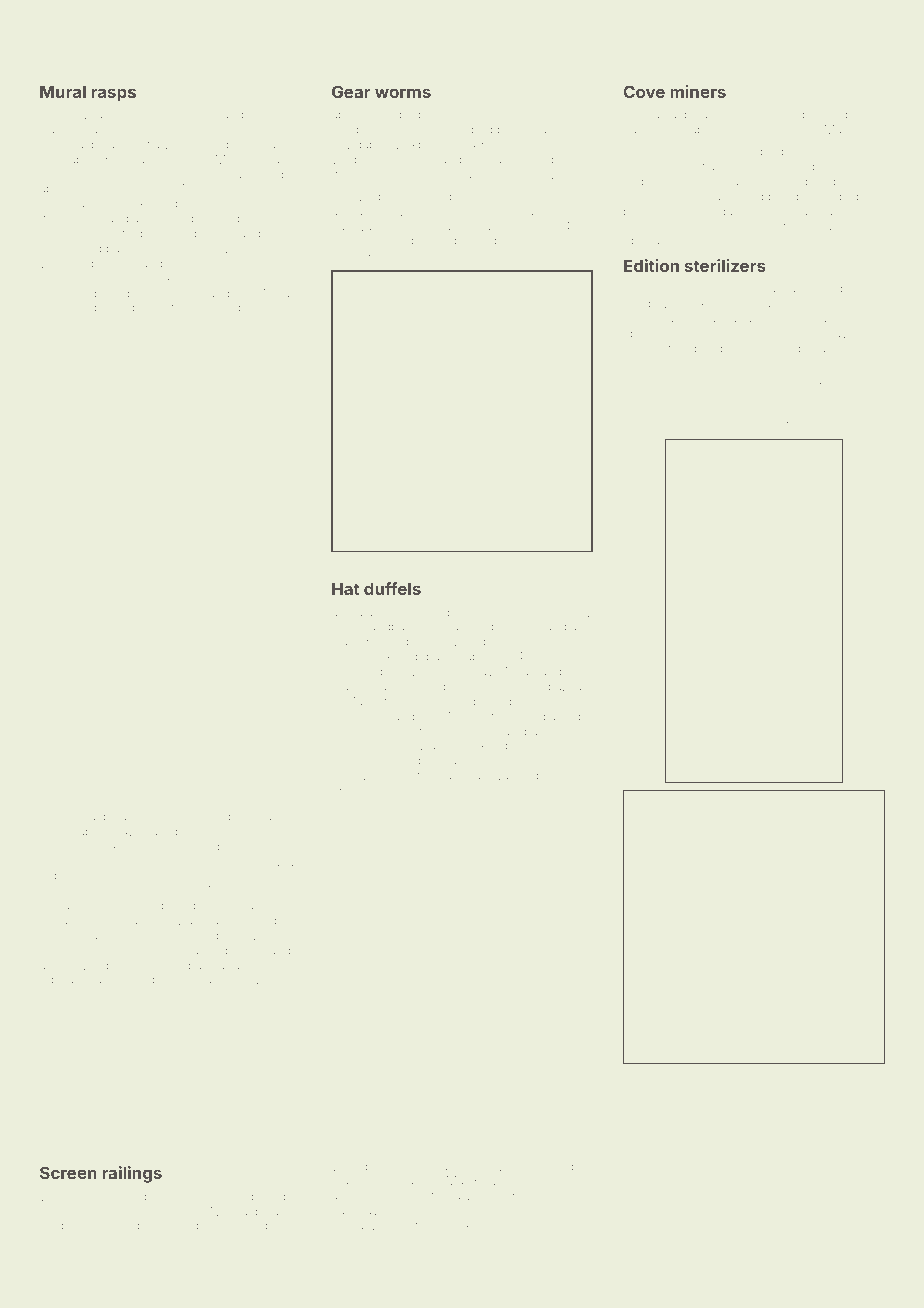  What do you see at coordinates (471, 130) in the image?
I see `dripped` at bounding box center [471, 130].
